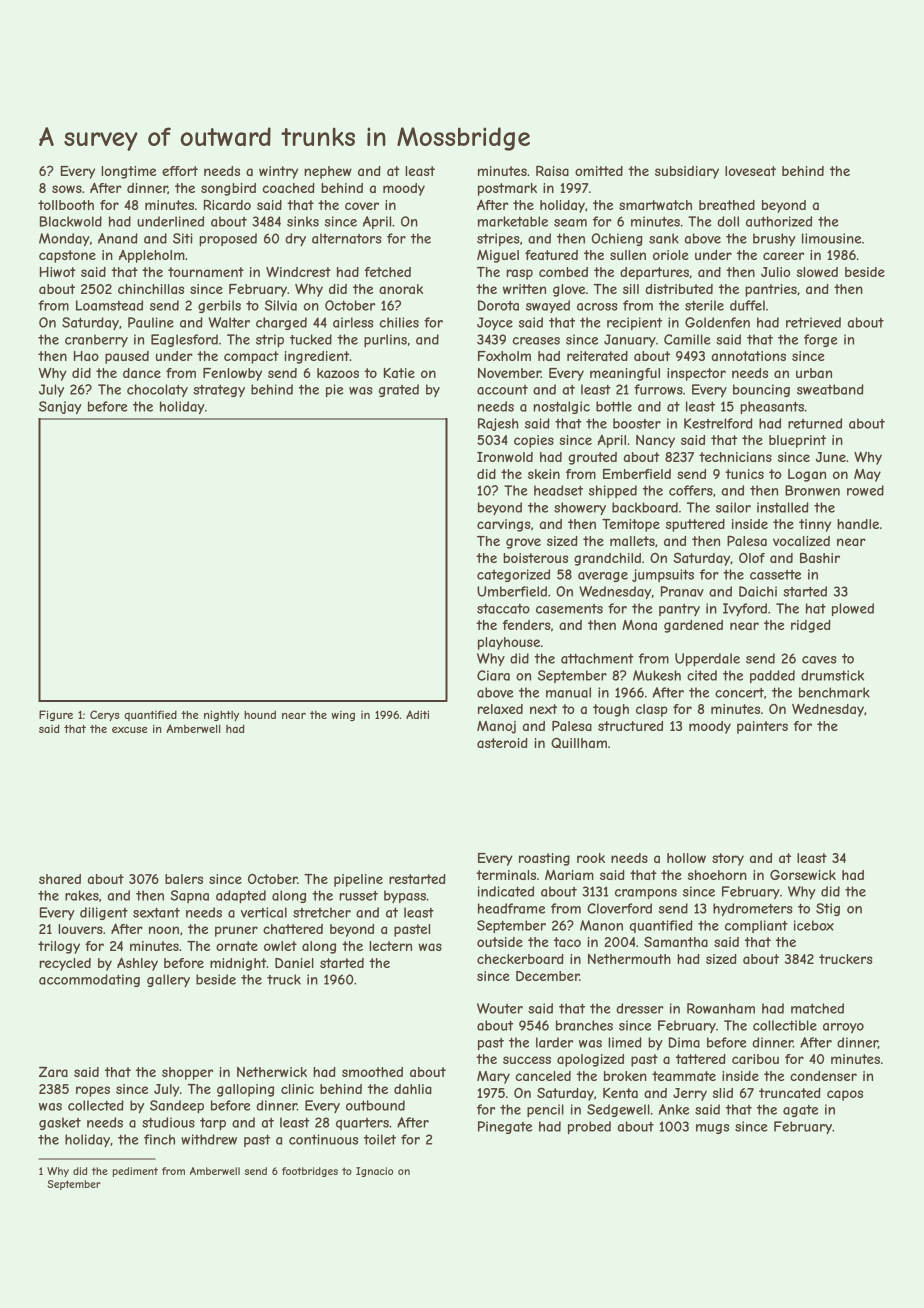 The width and height of the image is (924, 1308). What do you see at coordinates (819, 660) in the image?
I see `caves` at bounding box center [819, 660].
